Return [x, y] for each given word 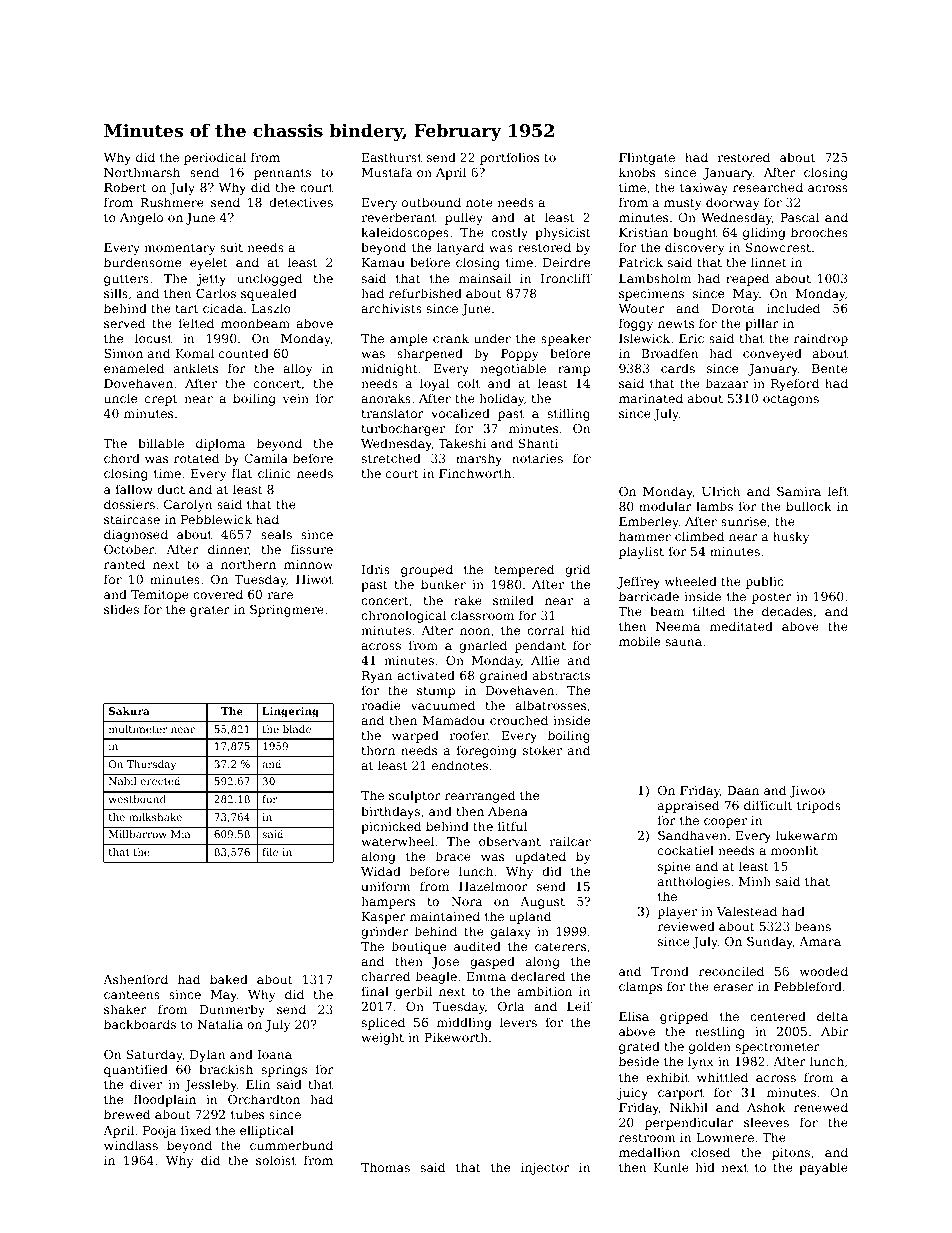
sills [116, 293]
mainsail [485, 278]
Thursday [151, 765]
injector [545, 1169]
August [542, 903]
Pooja [159, 1132]
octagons [791, 400]
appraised [688, 806]
